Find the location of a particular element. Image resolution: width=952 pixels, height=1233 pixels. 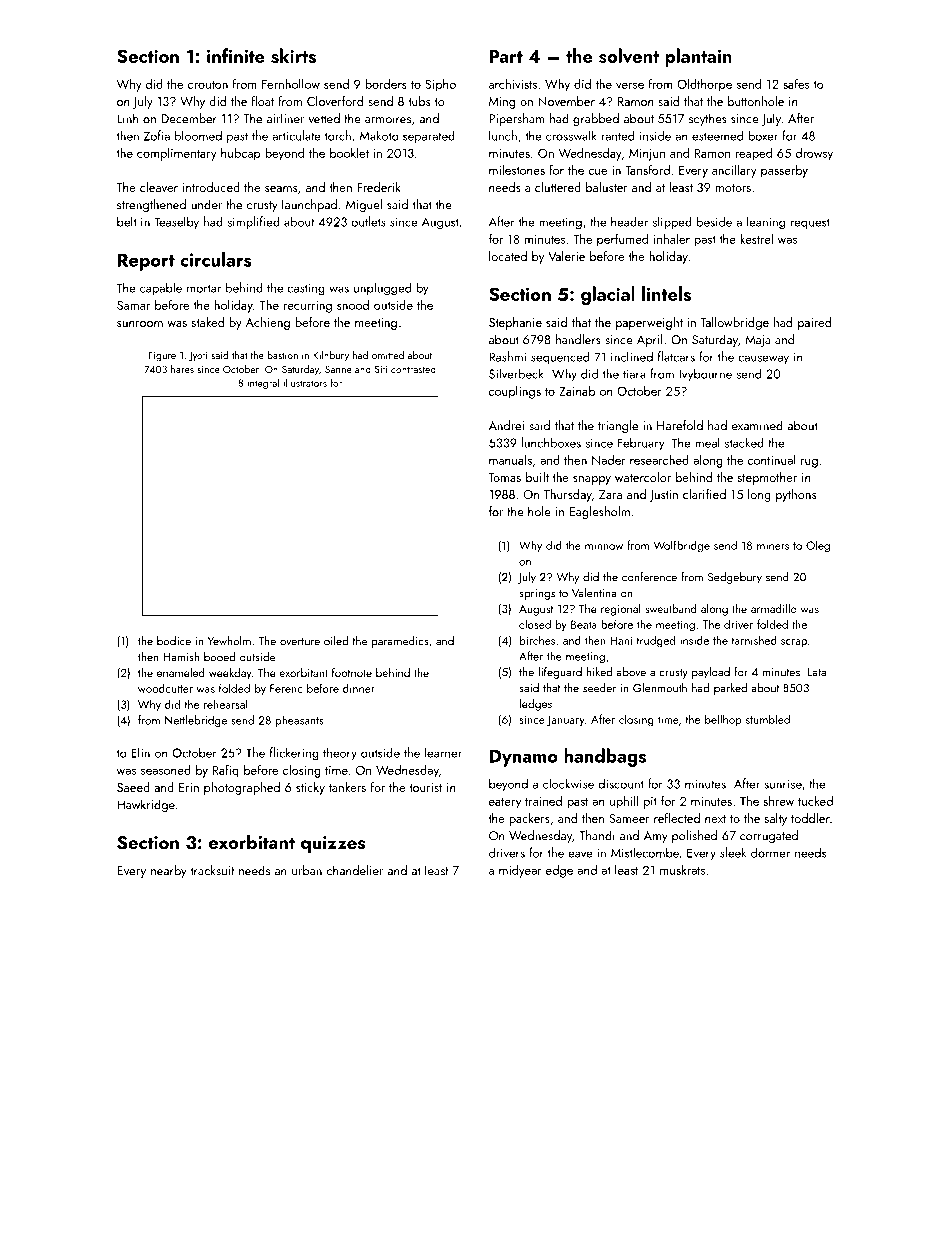

Sipho is located at coordinates (440, 85).
